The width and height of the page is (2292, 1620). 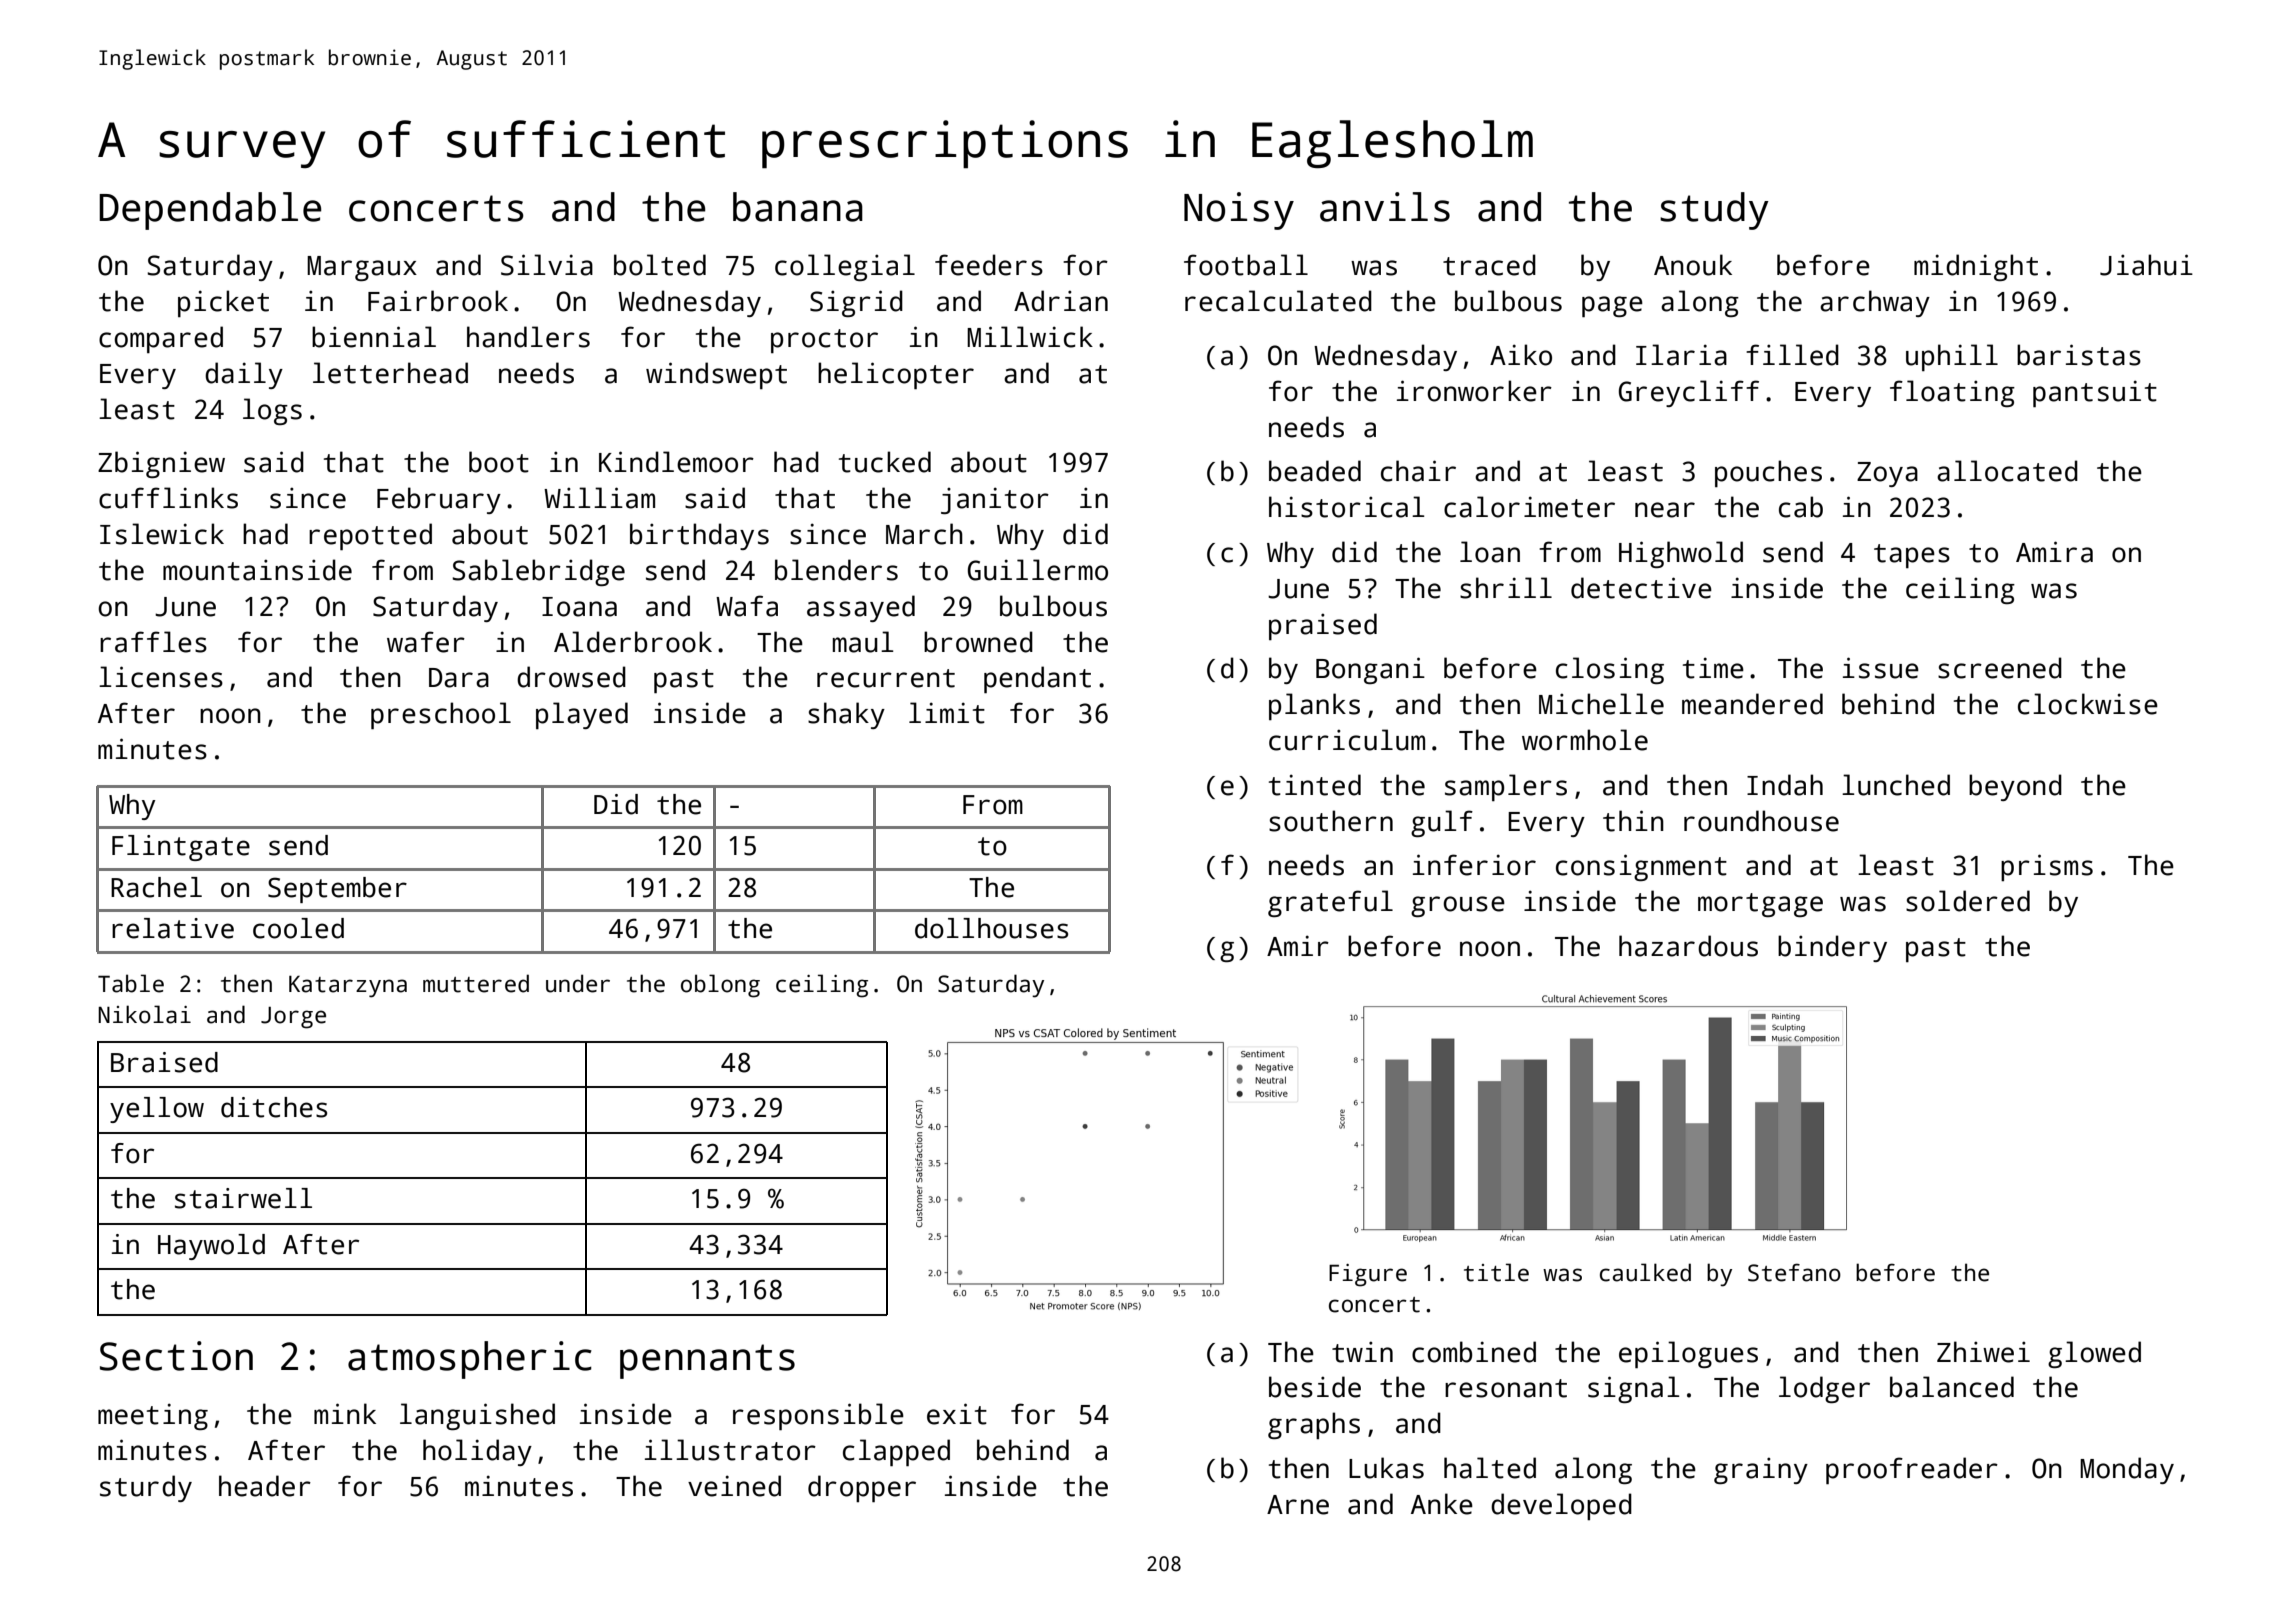 What do you see at coordinates (947, 713) in the page?
I see `limit` at bounding box center [947, 713].
